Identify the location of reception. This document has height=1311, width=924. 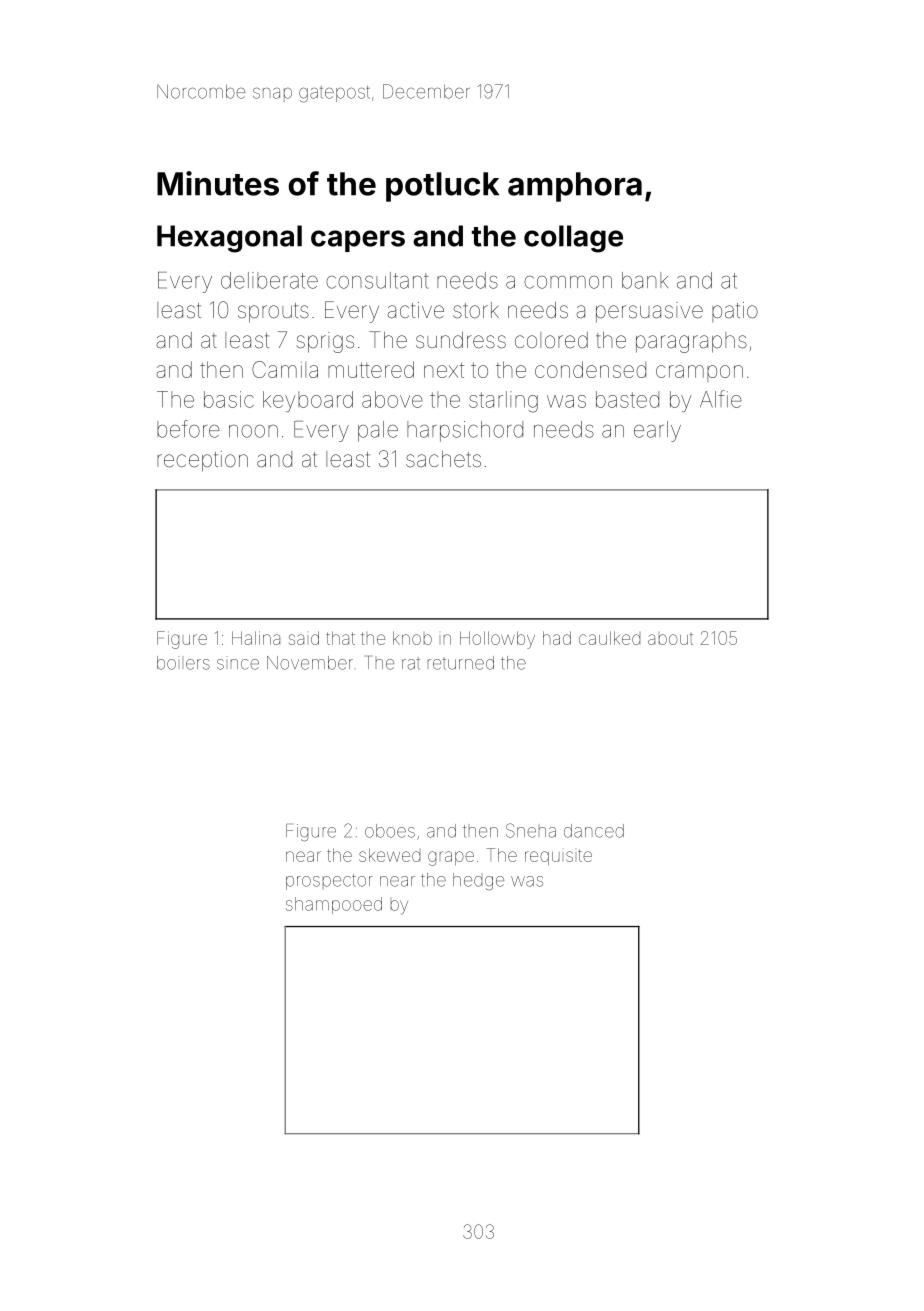
(202, 461).
